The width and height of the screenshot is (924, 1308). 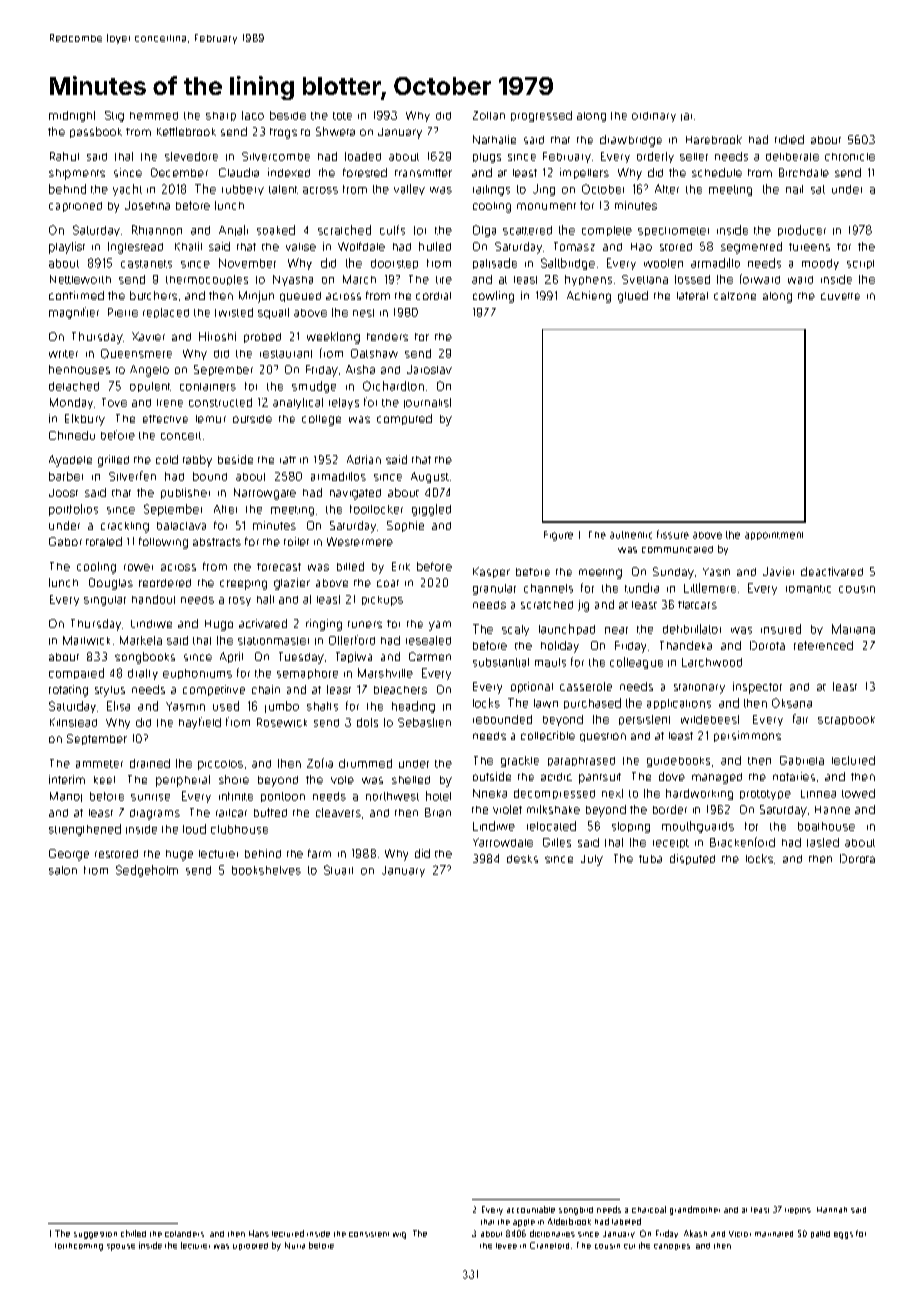 What do you see at coordinates (503, 842) in the screenshot?
I see `Yarrowdale` at bounding box center [503, 842].
